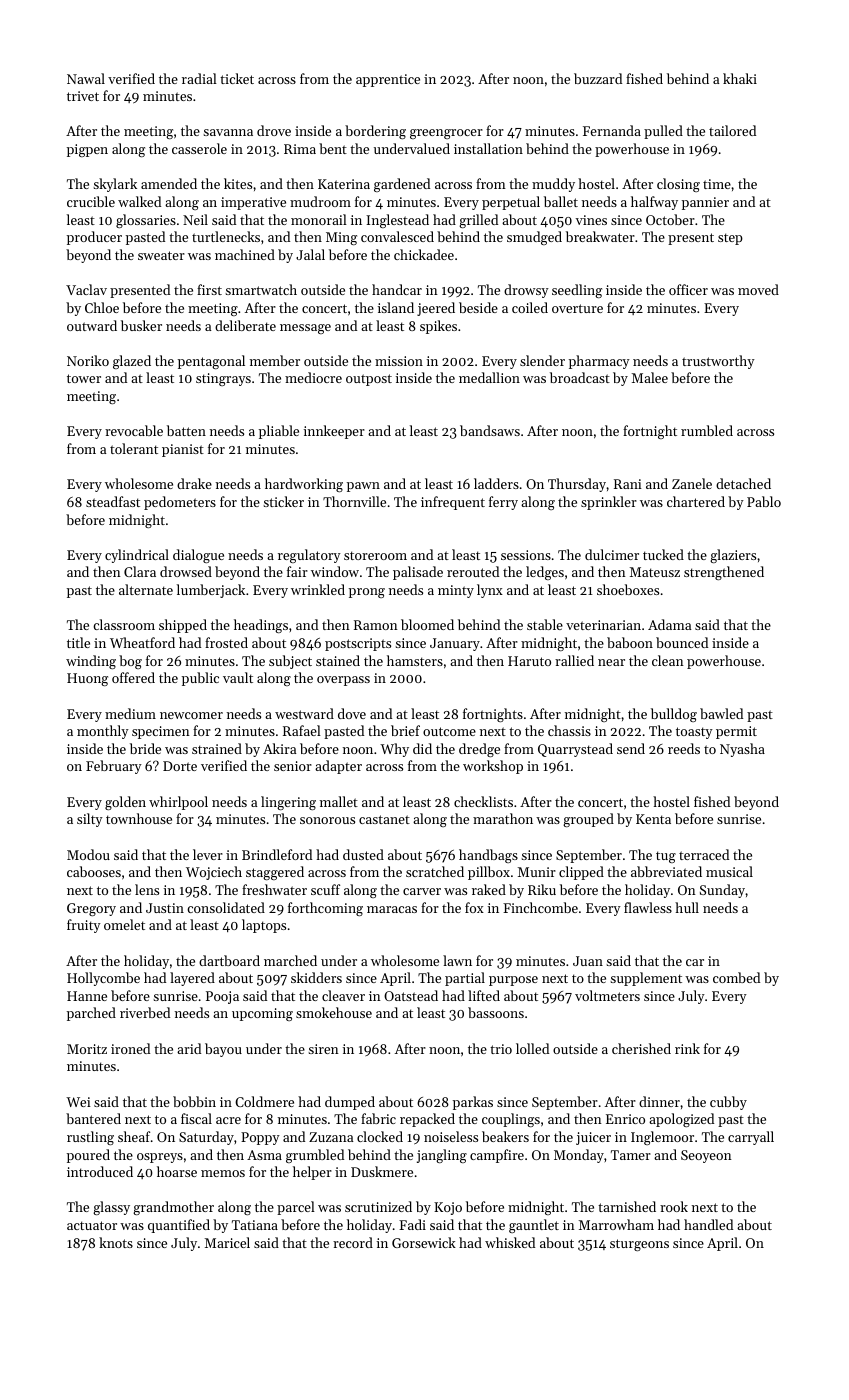  I want to click on Hollycombe, so click(103, 979).
